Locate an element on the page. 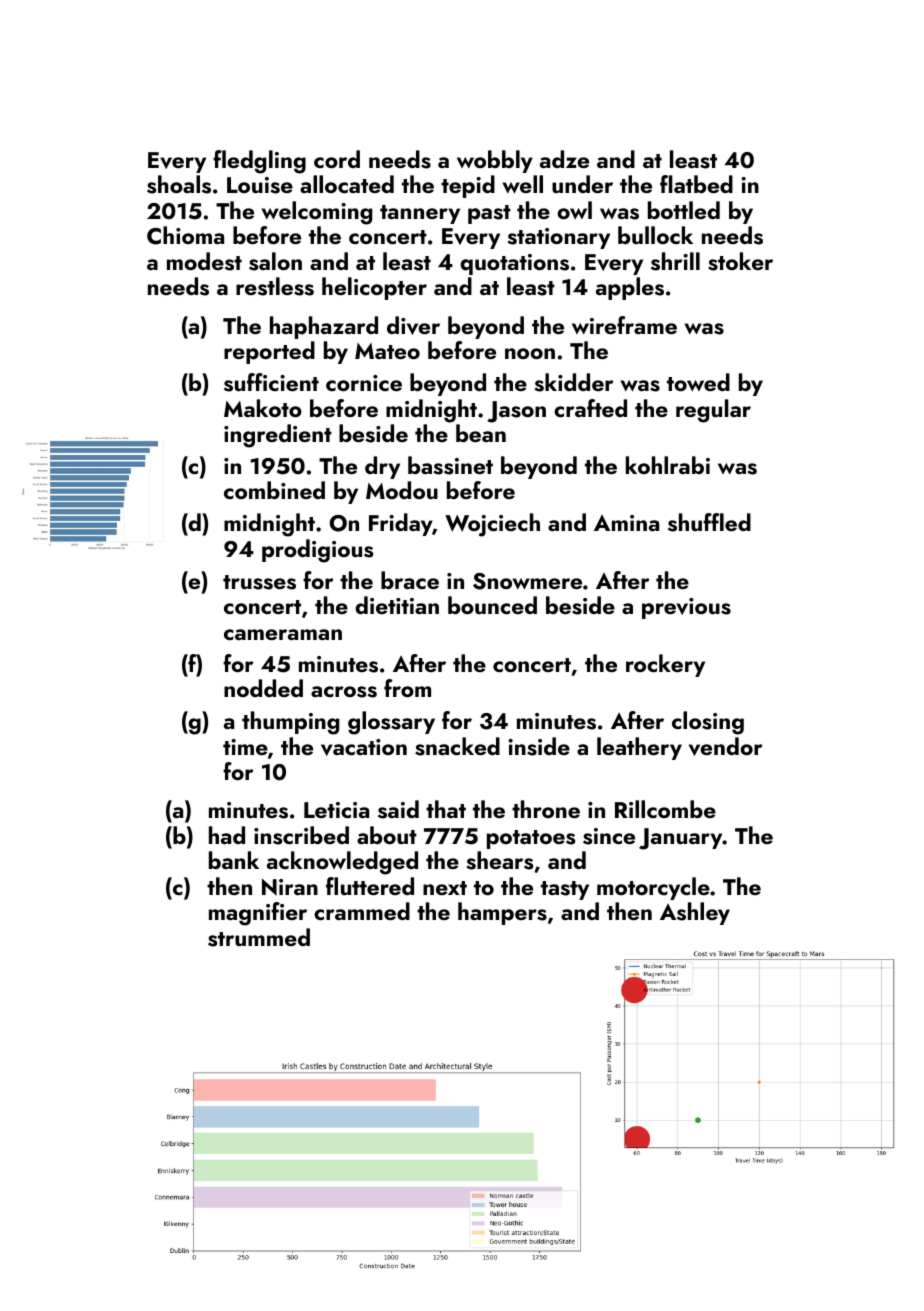 The width and height of the image is (924, 1311). Niran is located at coordinates (290, 887).
